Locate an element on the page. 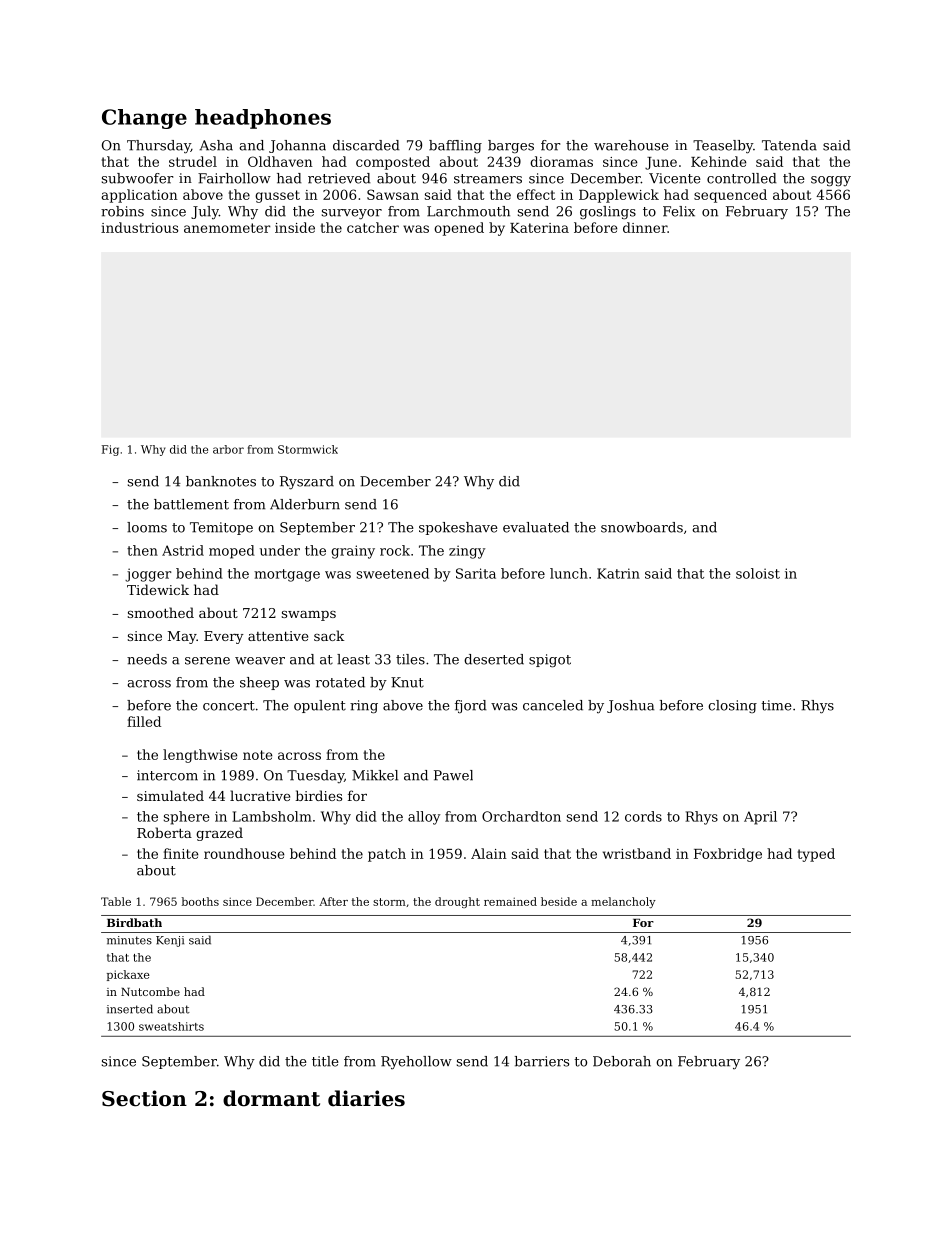 The image size is (952, 1233). simulated is located at coordinates (170, 795).
